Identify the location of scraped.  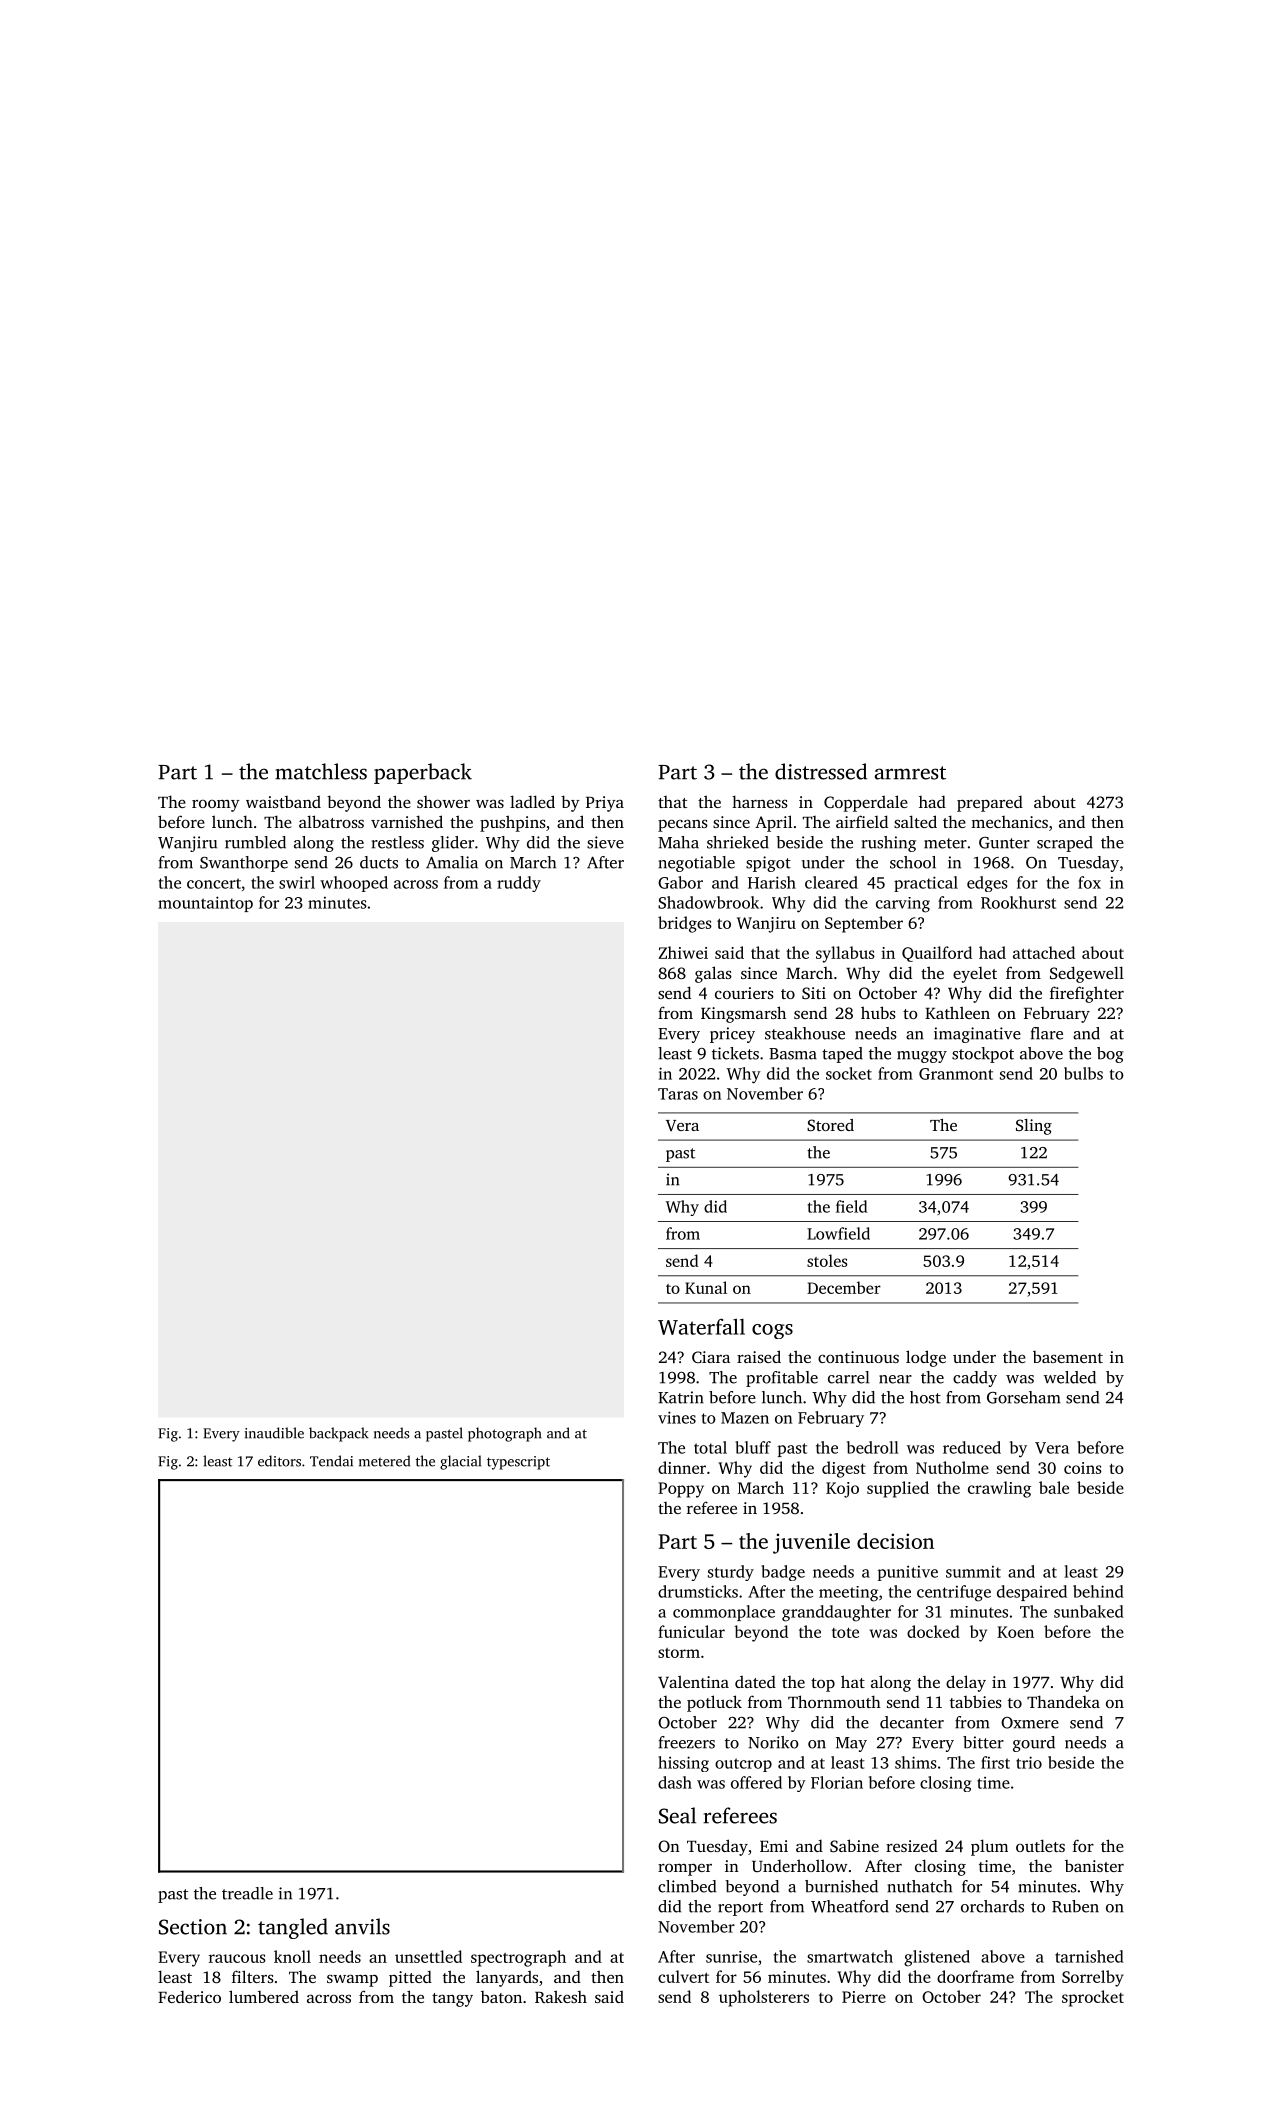
(1065, 844).
